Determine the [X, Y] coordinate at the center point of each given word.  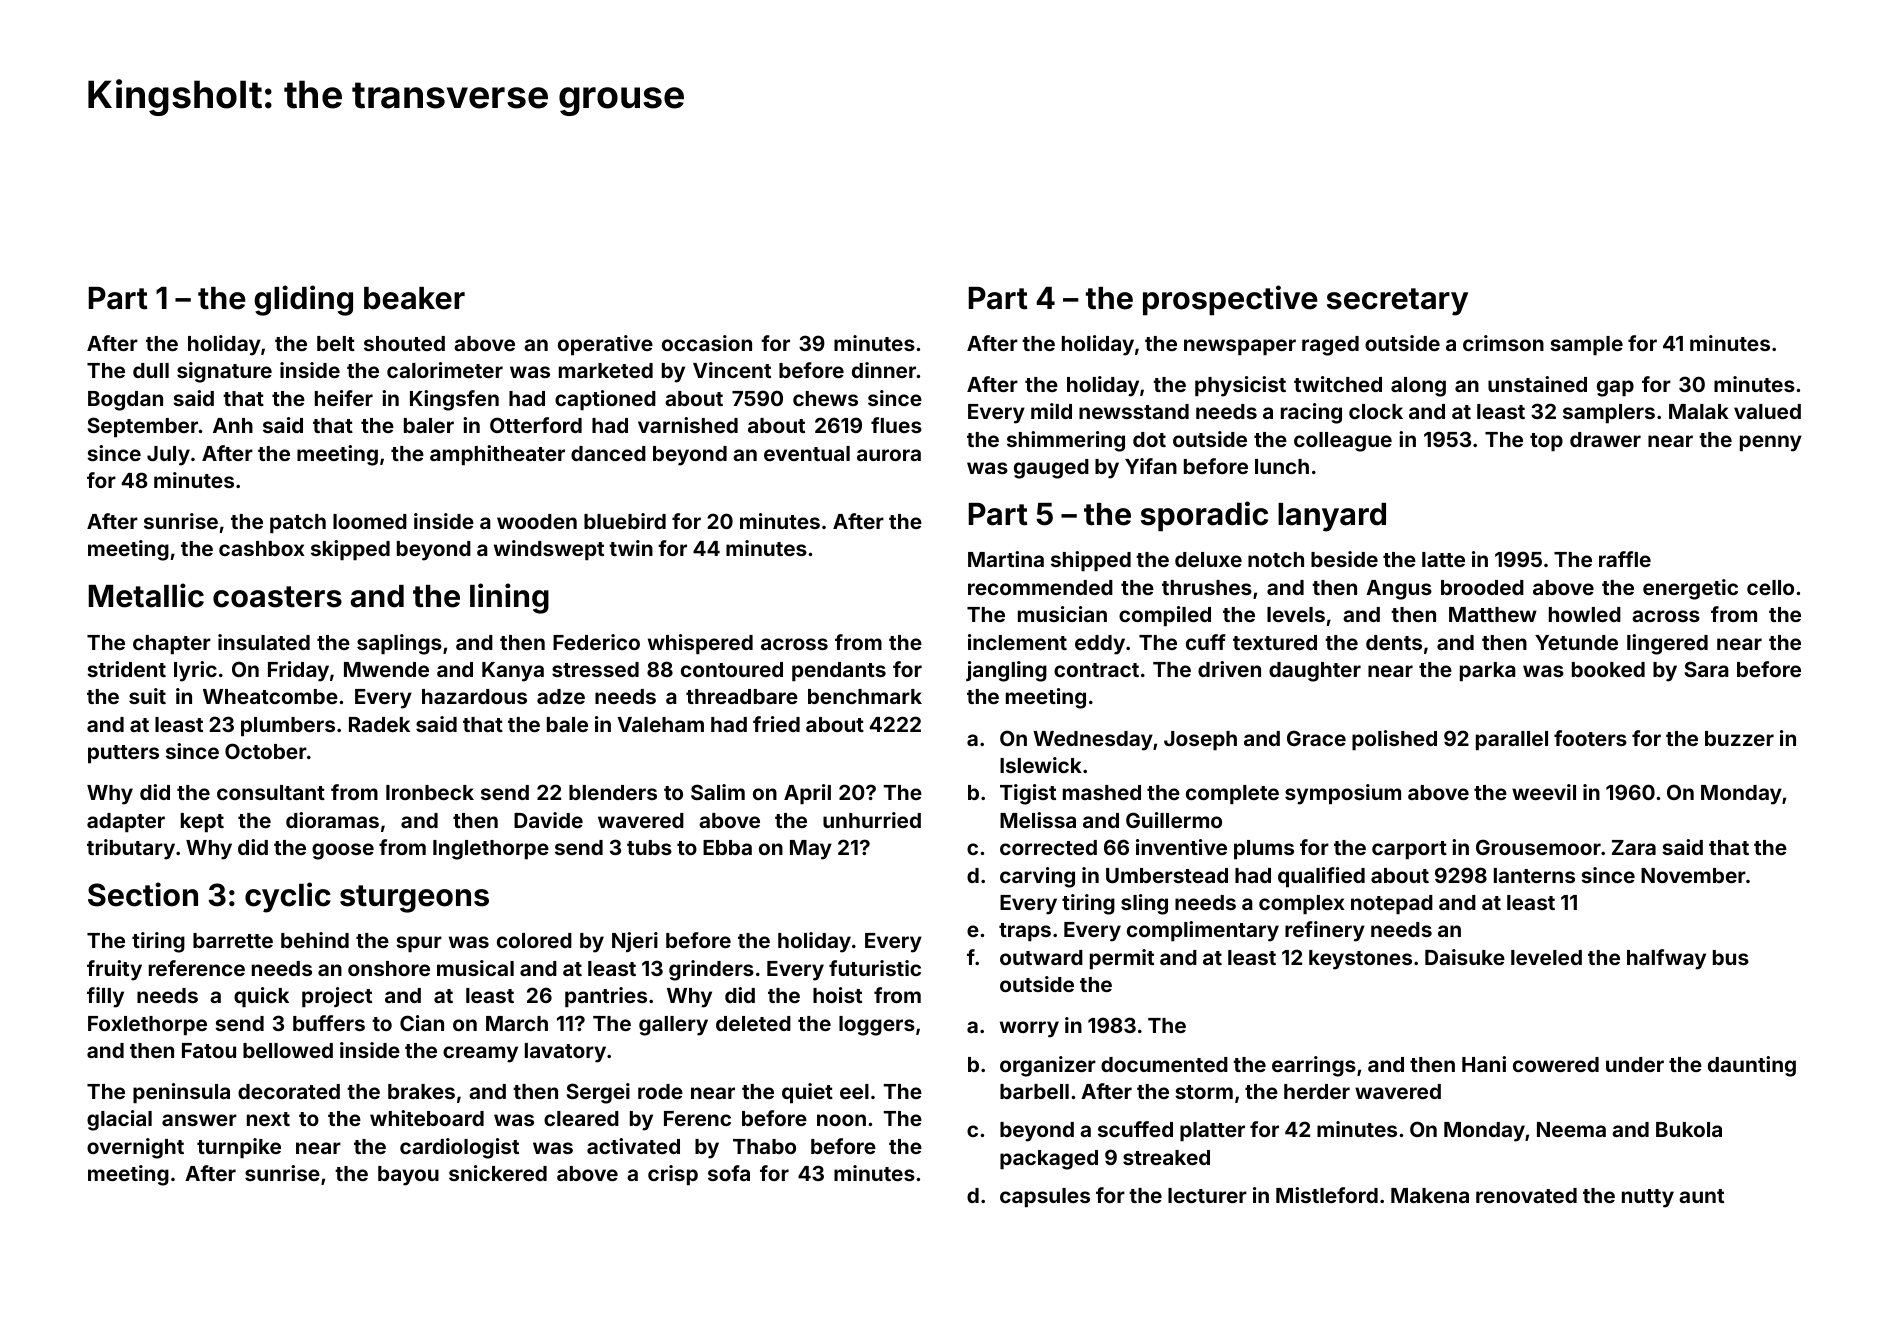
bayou [408, 1176]
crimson [1503, 343]
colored [534, 940]
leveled [1546, 957]
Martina [1006, 559]
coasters [277, 597]
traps [1025, 932]
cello [1770, 587]
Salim [718, 792]
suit [147, 696]
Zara [1634, 847]
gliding [303, 300]
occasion [707, 343]
